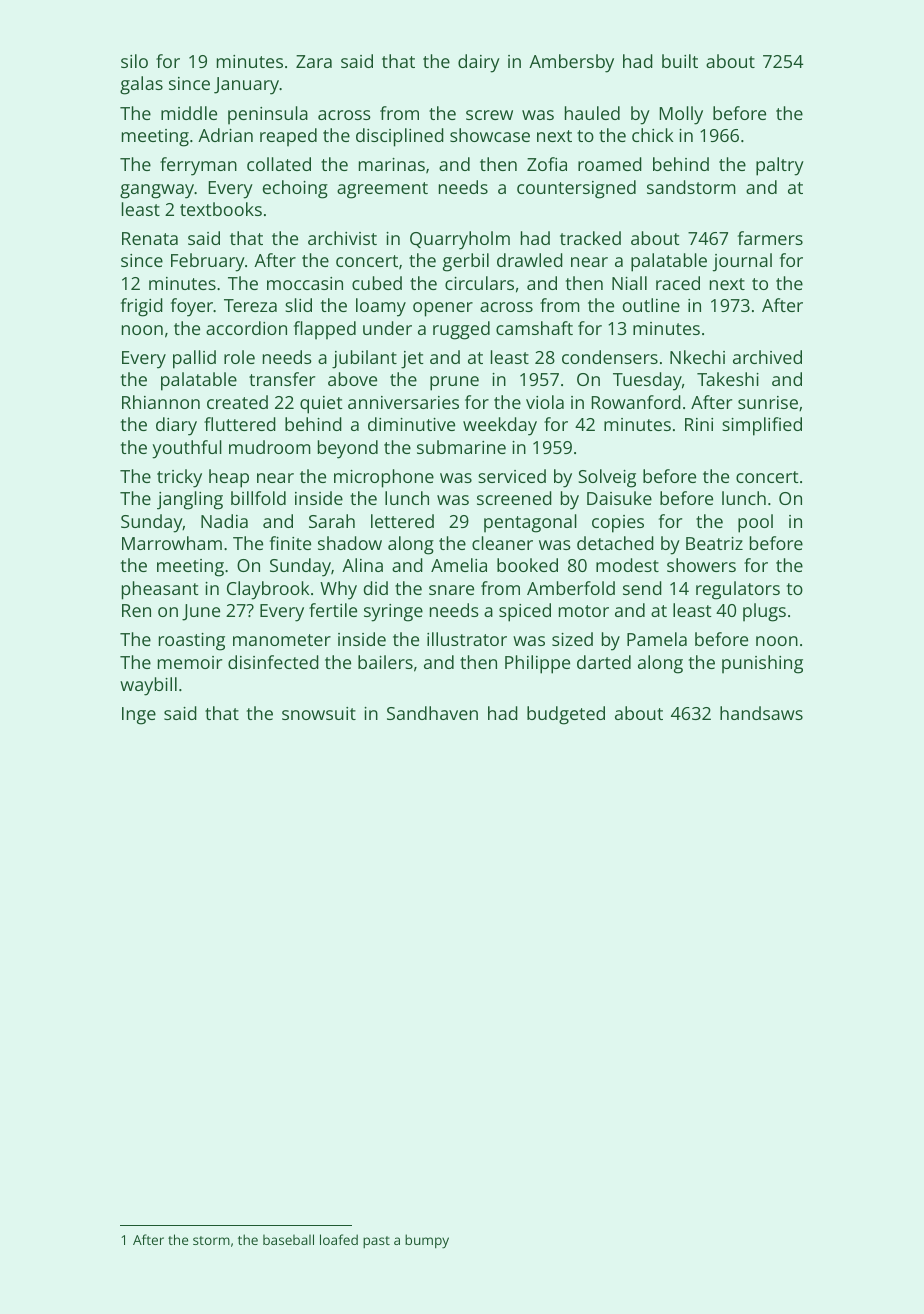  What do you see at coordinates (376, 1242) in the screenshot?
I see `past` at bounding box center [376, 1242].
